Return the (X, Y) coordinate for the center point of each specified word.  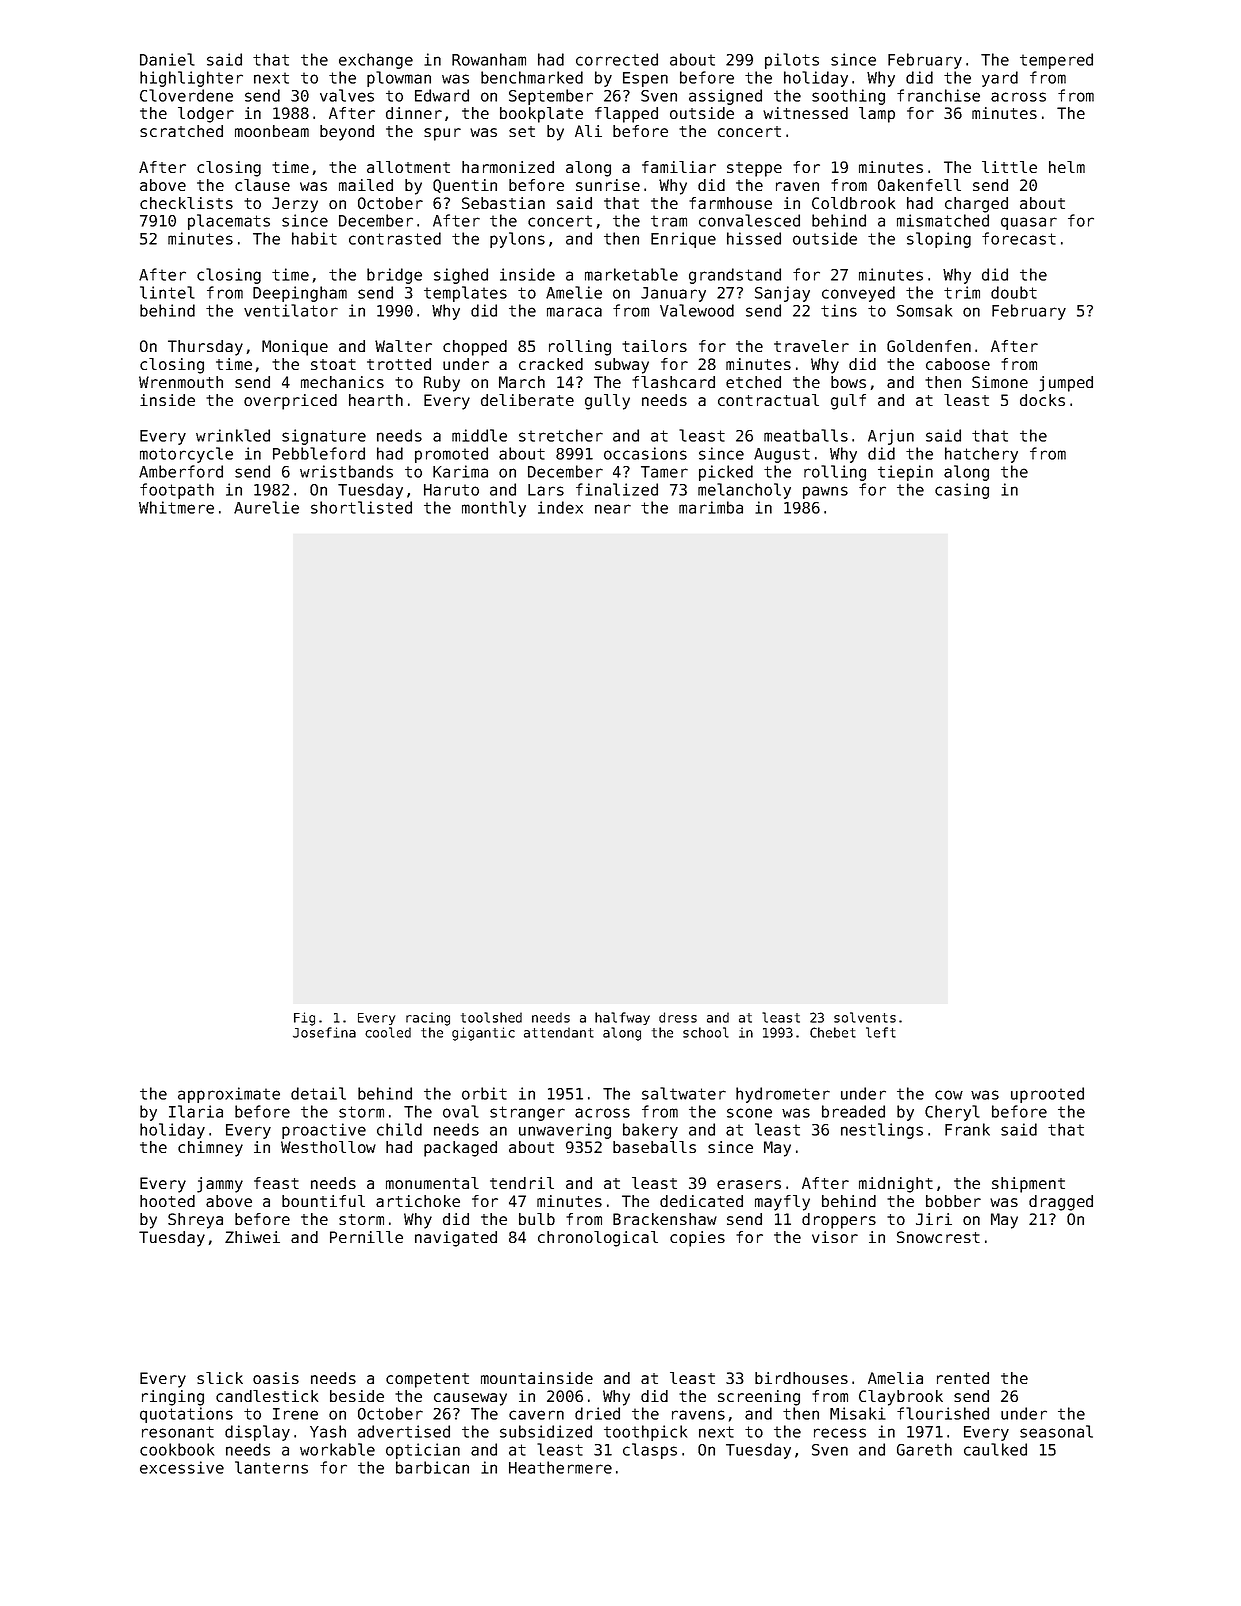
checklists (186, 203)
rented (963, 1378)
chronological (598, 1239)
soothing (848, 97)
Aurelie (266, 507)
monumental (432, 1183)
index (560, 507)
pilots (792, 61)
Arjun (891, 437)
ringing (173, 1398)
